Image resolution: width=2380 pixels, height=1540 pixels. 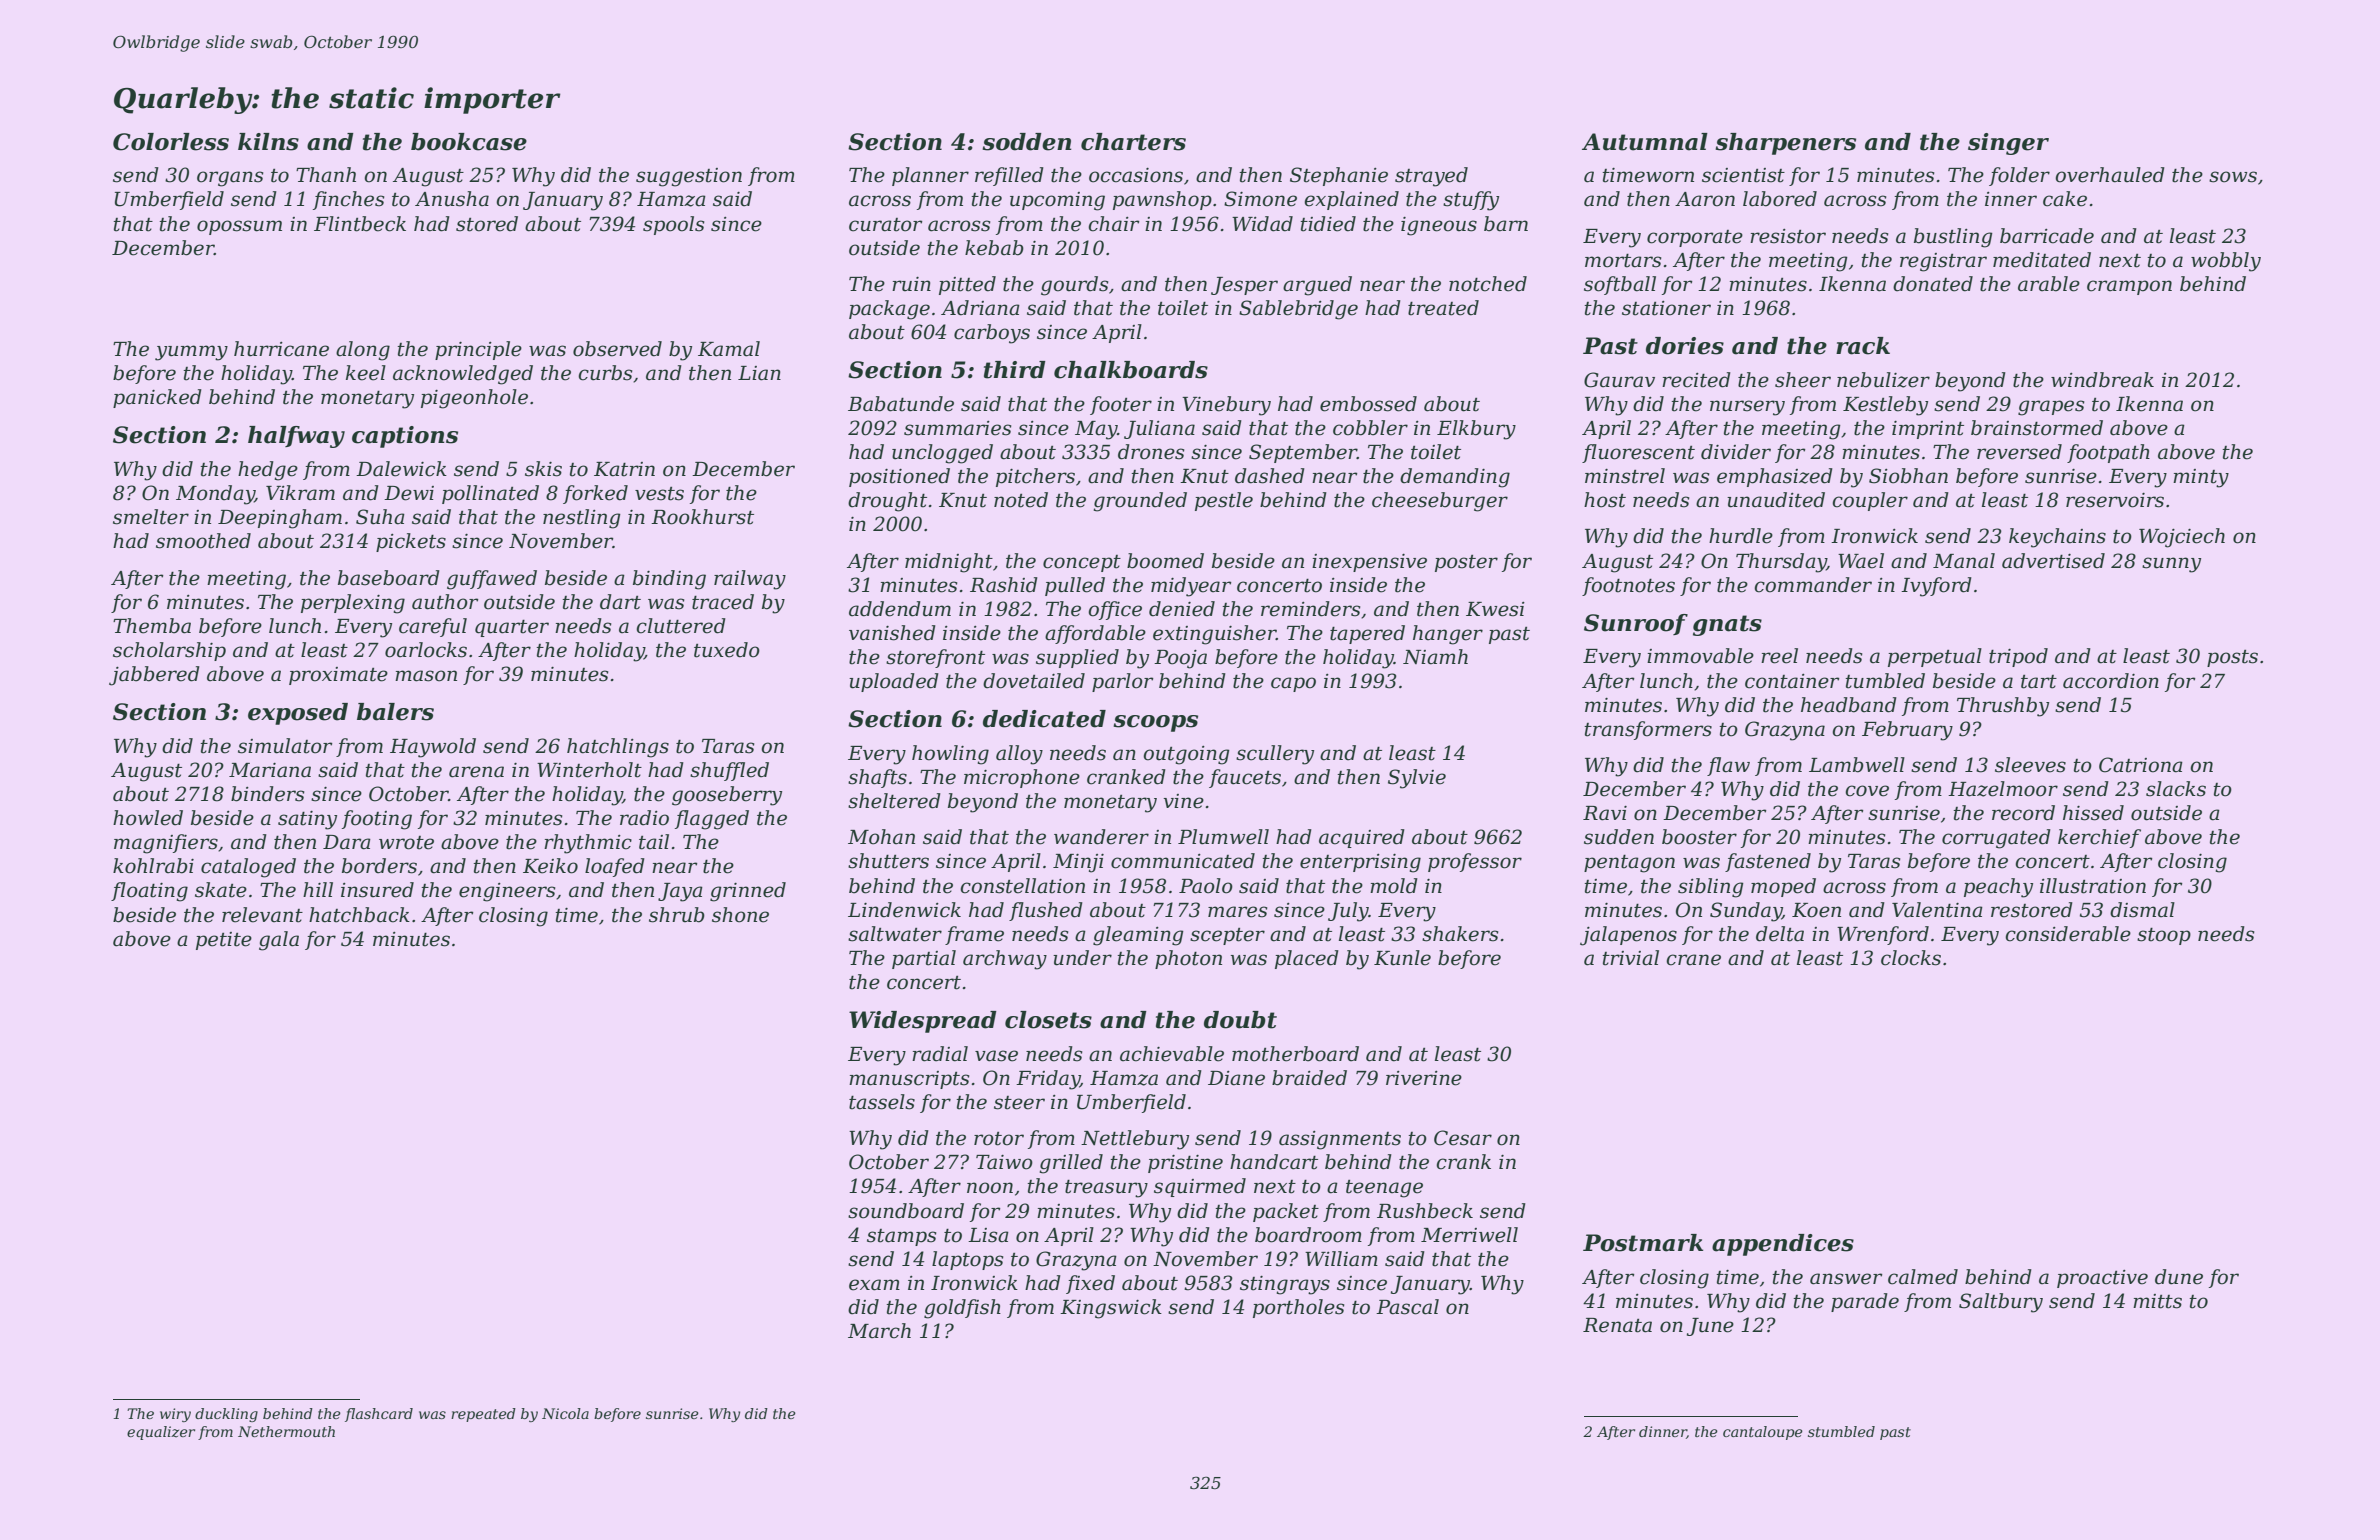 What do you see at coordinates (300, 493) in the document?
I see `Vikram` at bounding box center [300, 493].
